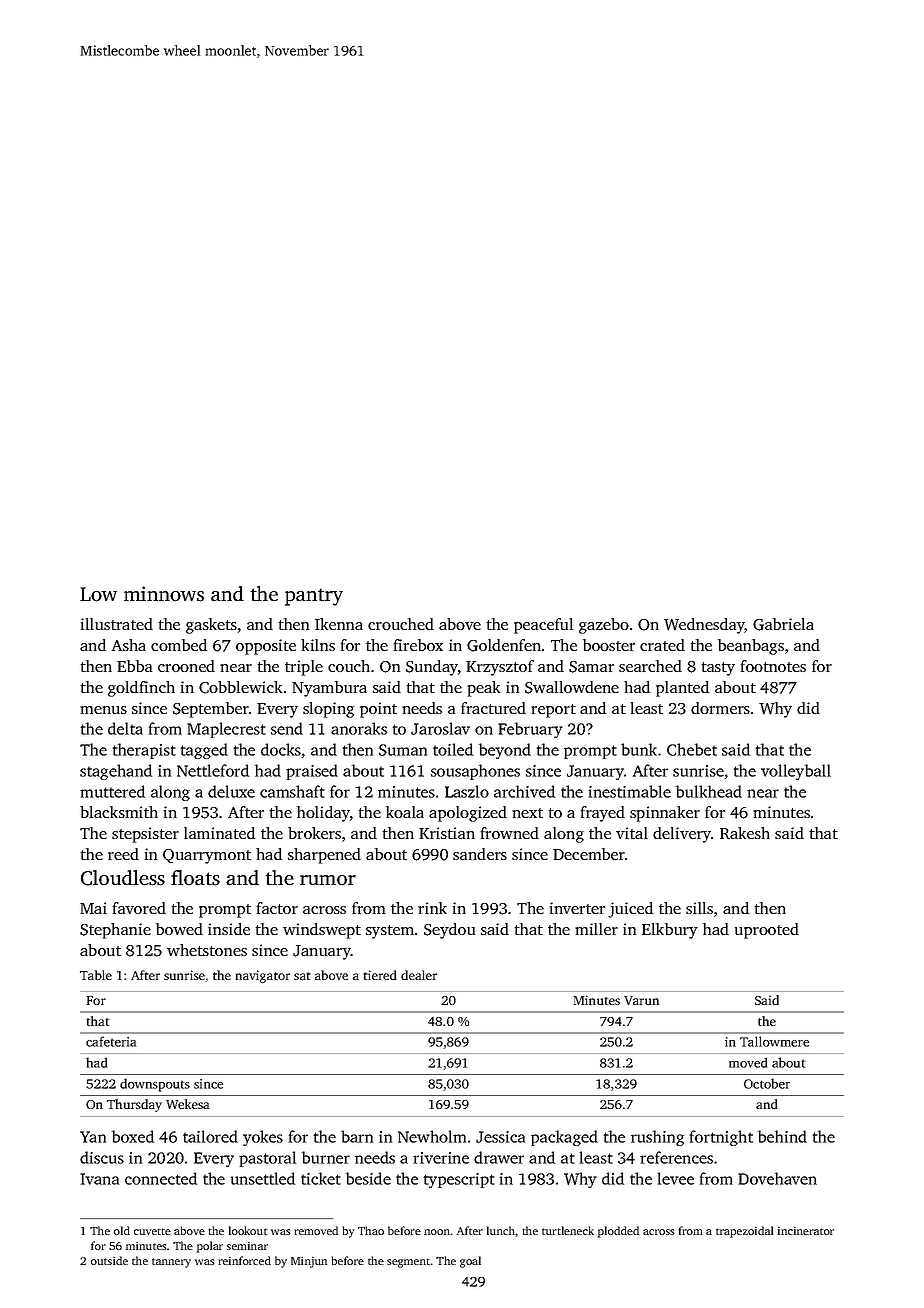 This document has height=1308, width=924. Describe the element at coordinates (783, 624) in the document. I see `Gabriela` at that location.
